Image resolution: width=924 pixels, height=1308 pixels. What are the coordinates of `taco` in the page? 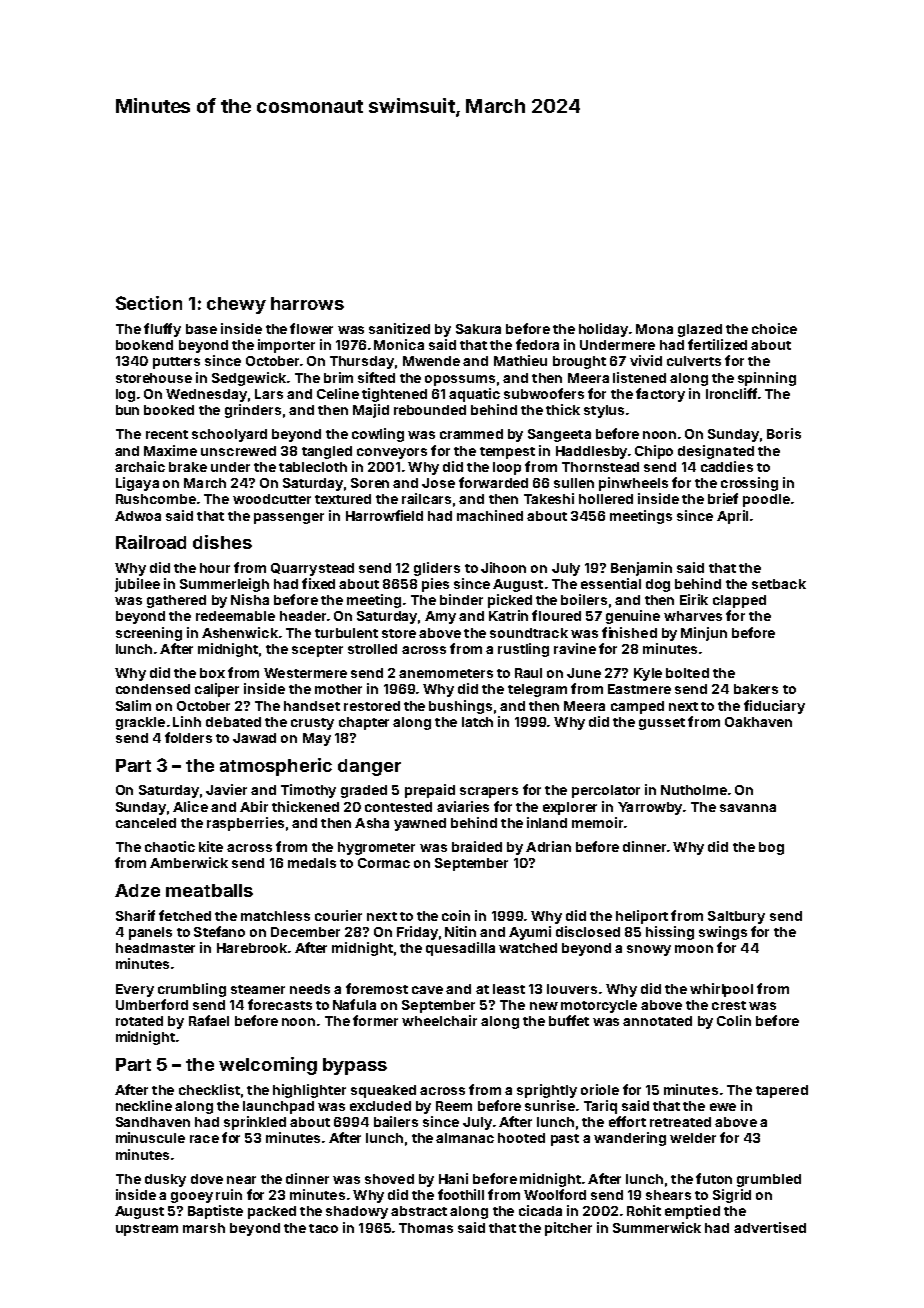 It's located at (323, 1228).
